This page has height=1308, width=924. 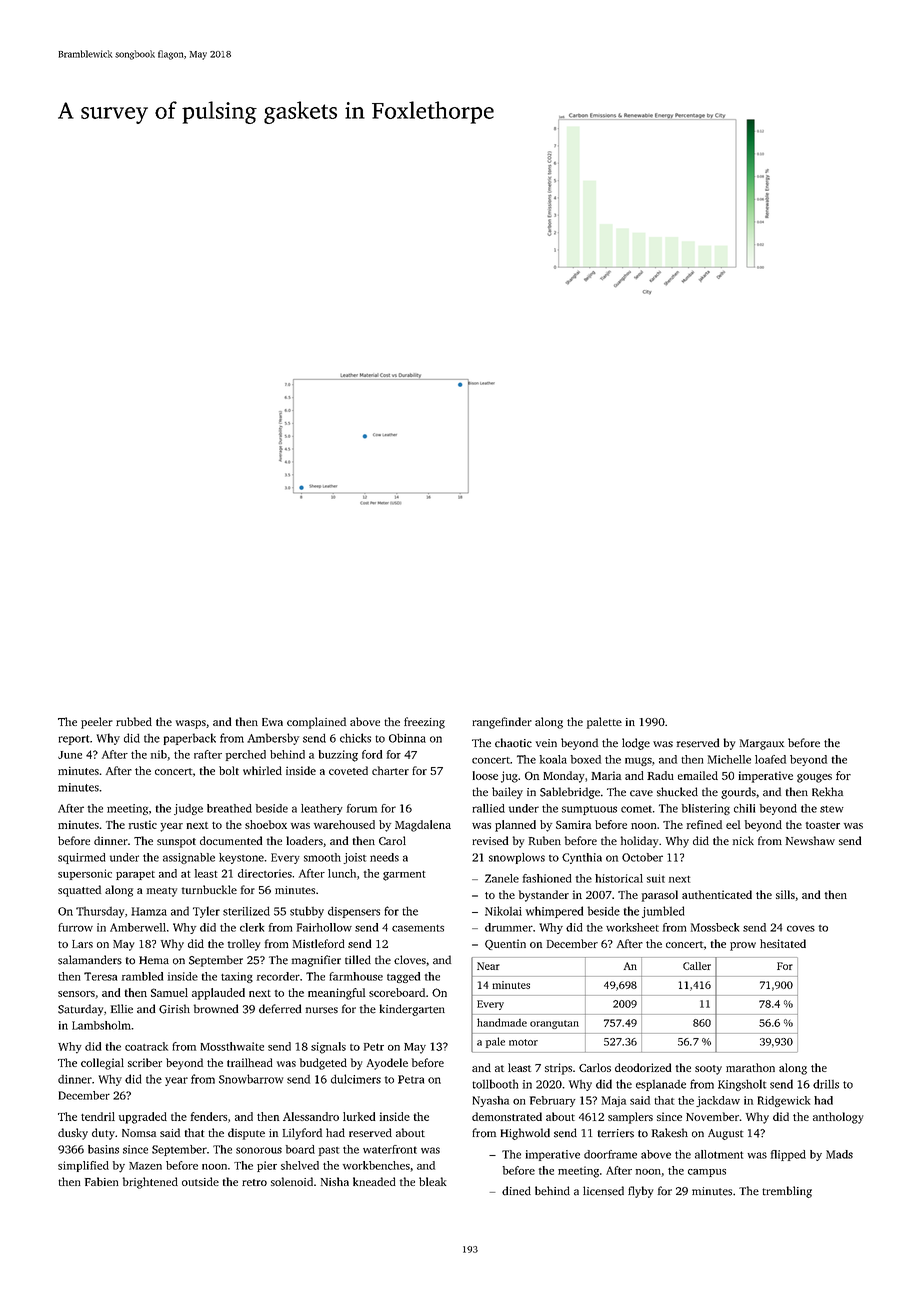 What do you see at coordinates (229, 770) in the page?
I see `bolt` at bounding box center [229, 770].
